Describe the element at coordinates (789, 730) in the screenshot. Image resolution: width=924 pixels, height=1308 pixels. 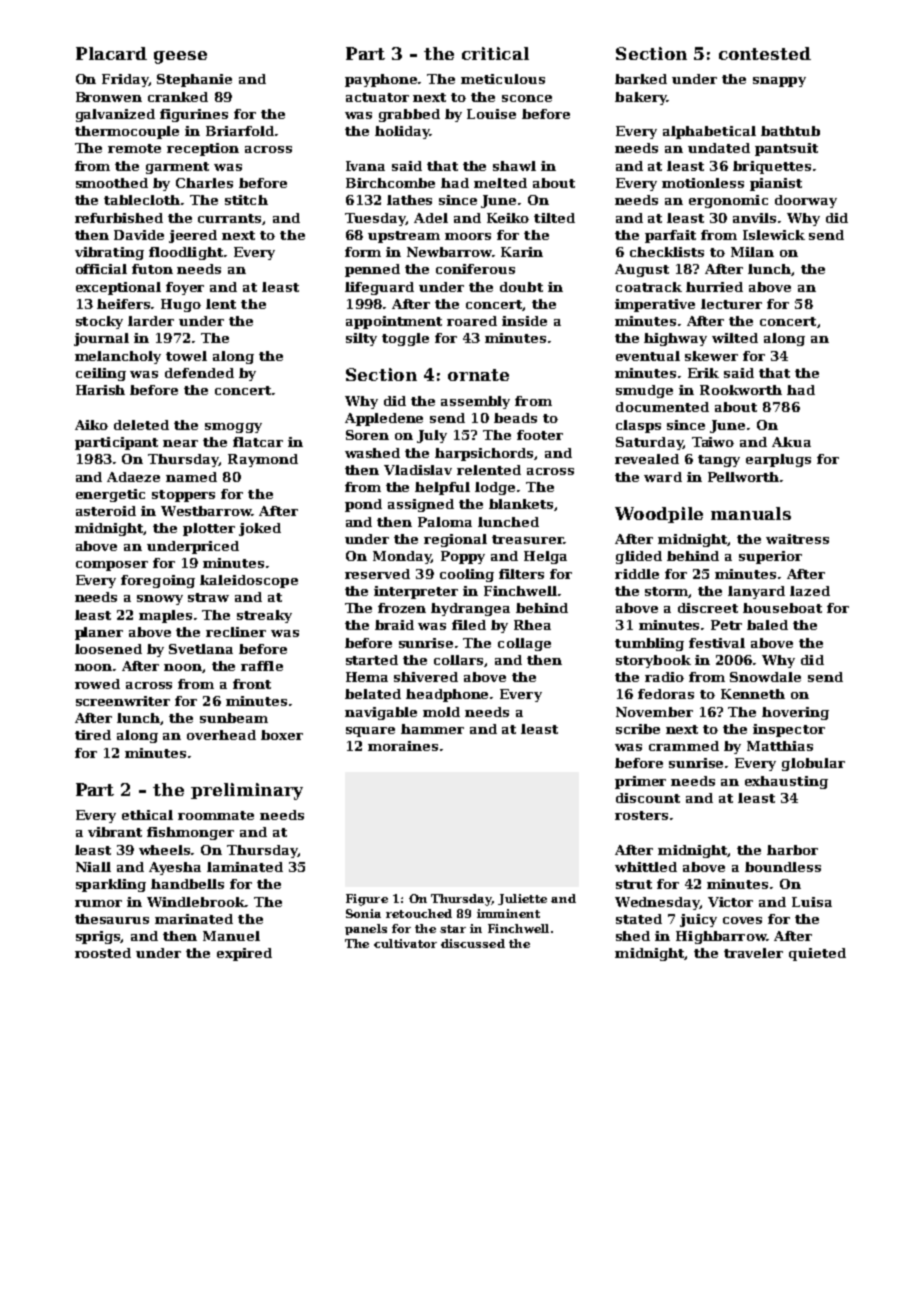
I see `inspector` at that location.
